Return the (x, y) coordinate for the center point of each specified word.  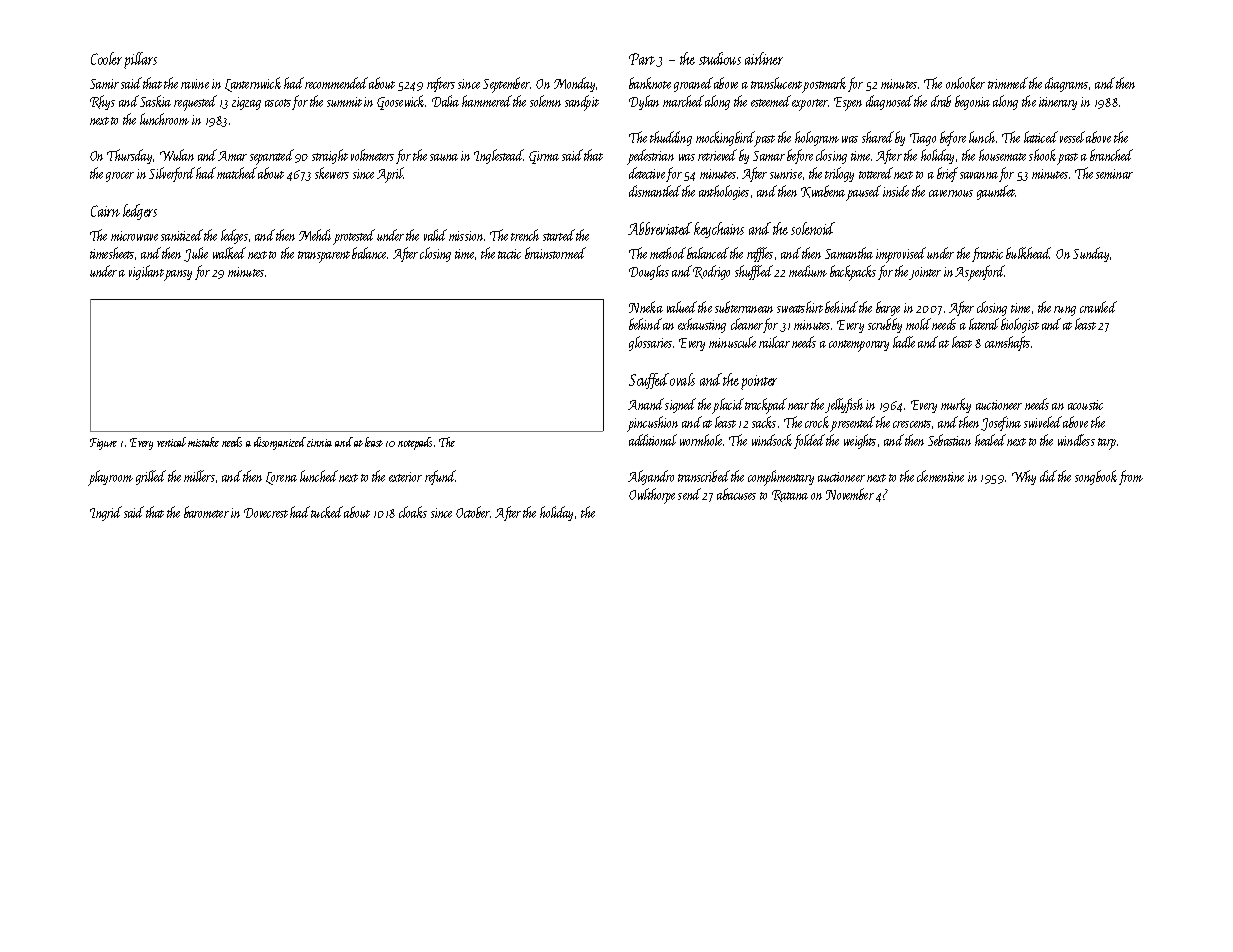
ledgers (140, 212)
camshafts (1007, 343)
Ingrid (106, 513)
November (850, 494)
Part (642, 59)
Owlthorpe (652, 496)
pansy (178, 275)
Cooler (106, 58)
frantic (987, 254)
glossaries (650, 343)
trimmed (1008, 83)
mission (466, 236)
